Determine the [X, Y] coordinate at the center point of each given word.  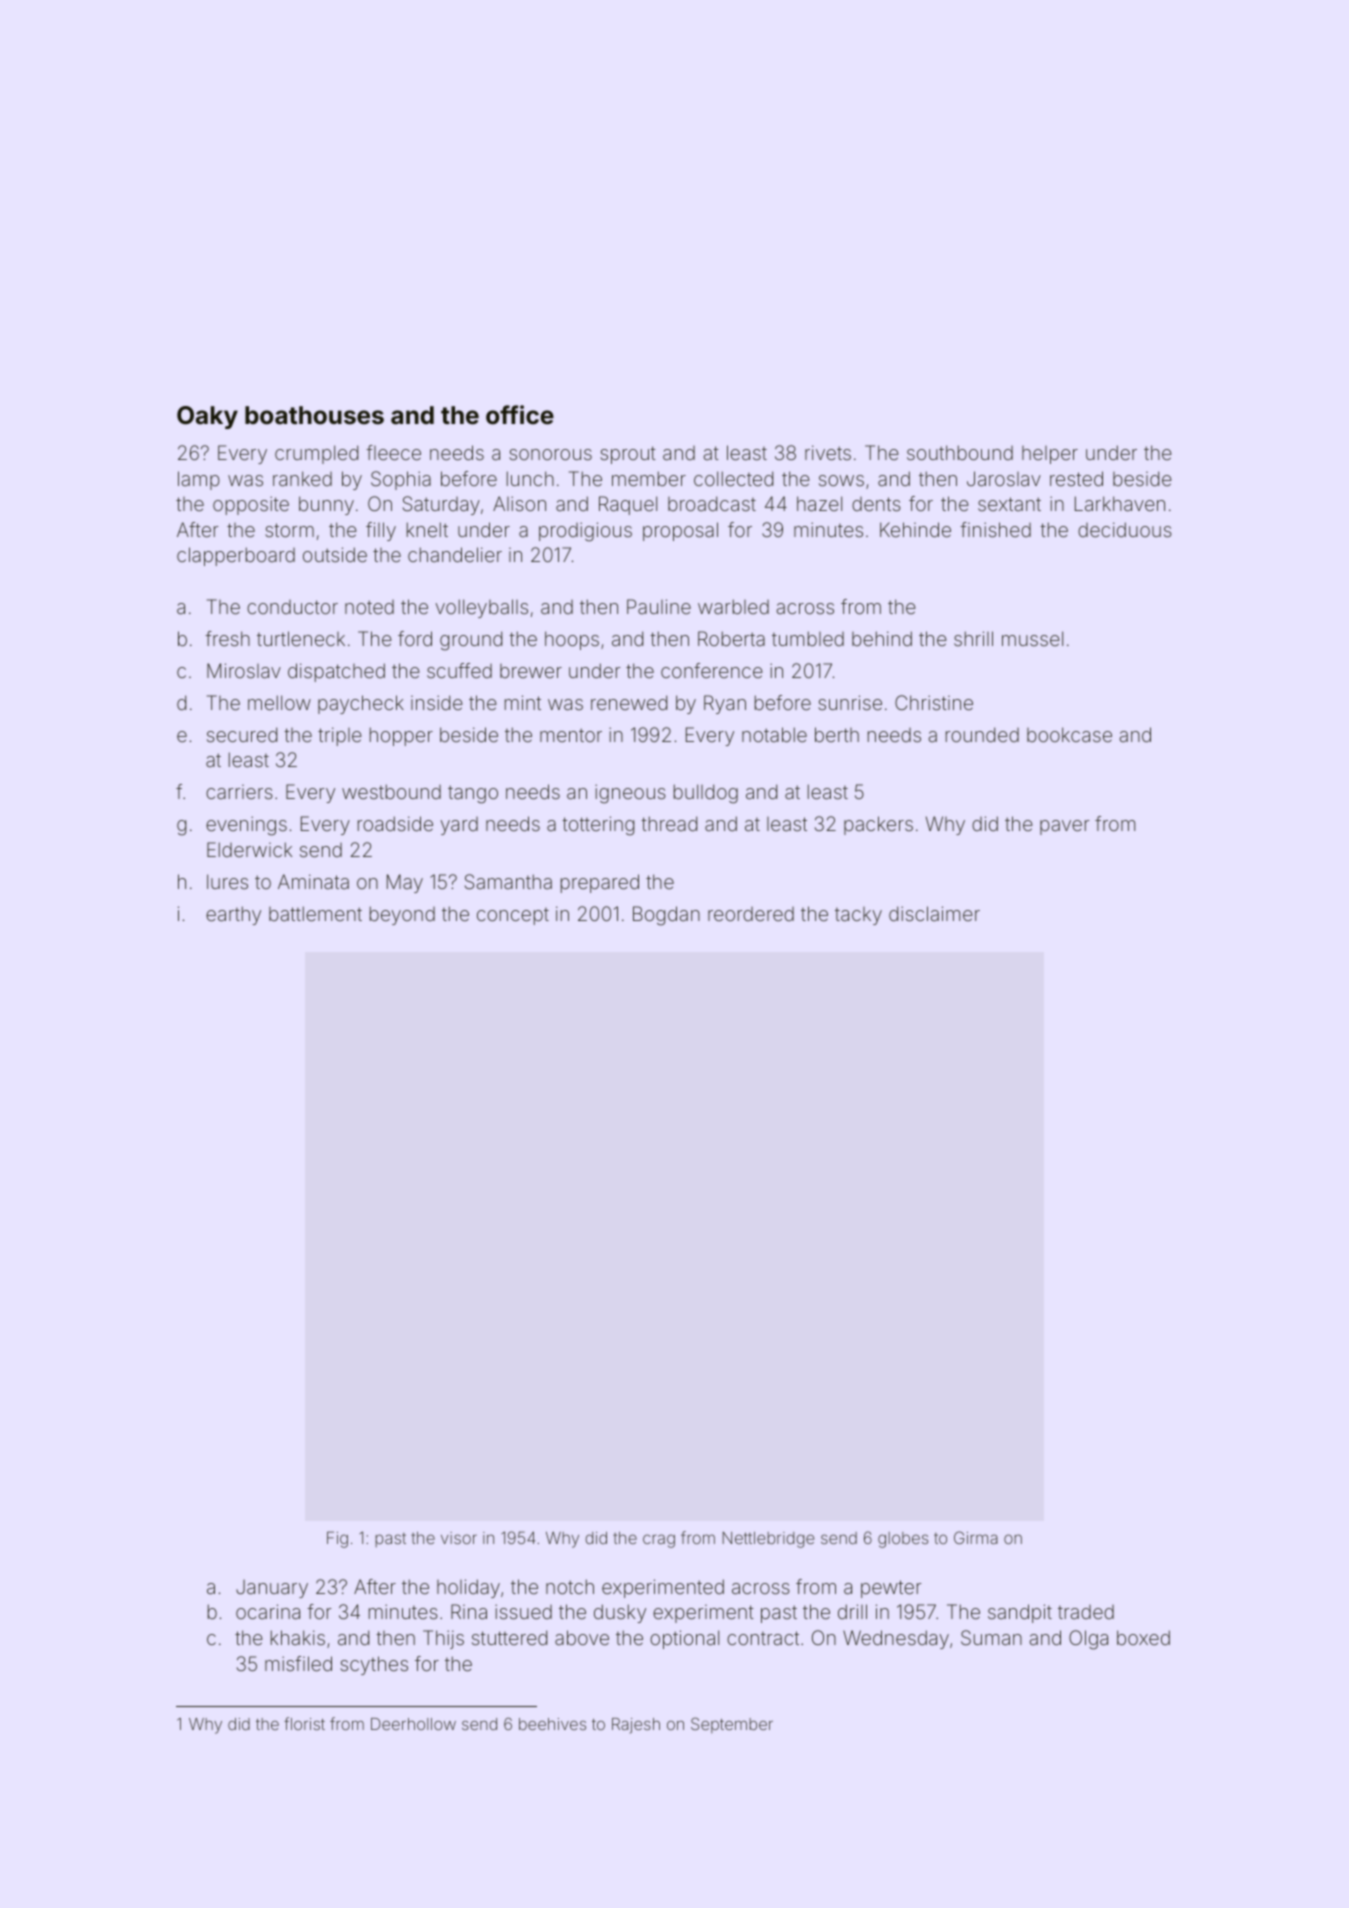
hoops [572, 640]
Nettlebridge [768, 1540]
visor [459, 1538]
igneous [630, 794]
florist [304, 1723]
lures [227, 881]
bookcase [1069, 734]
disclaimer [934, 913]
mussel [1032, 638]
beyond [402, 915]
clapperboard [236, 556]
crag [659, 1541]
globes [903, 1540]
